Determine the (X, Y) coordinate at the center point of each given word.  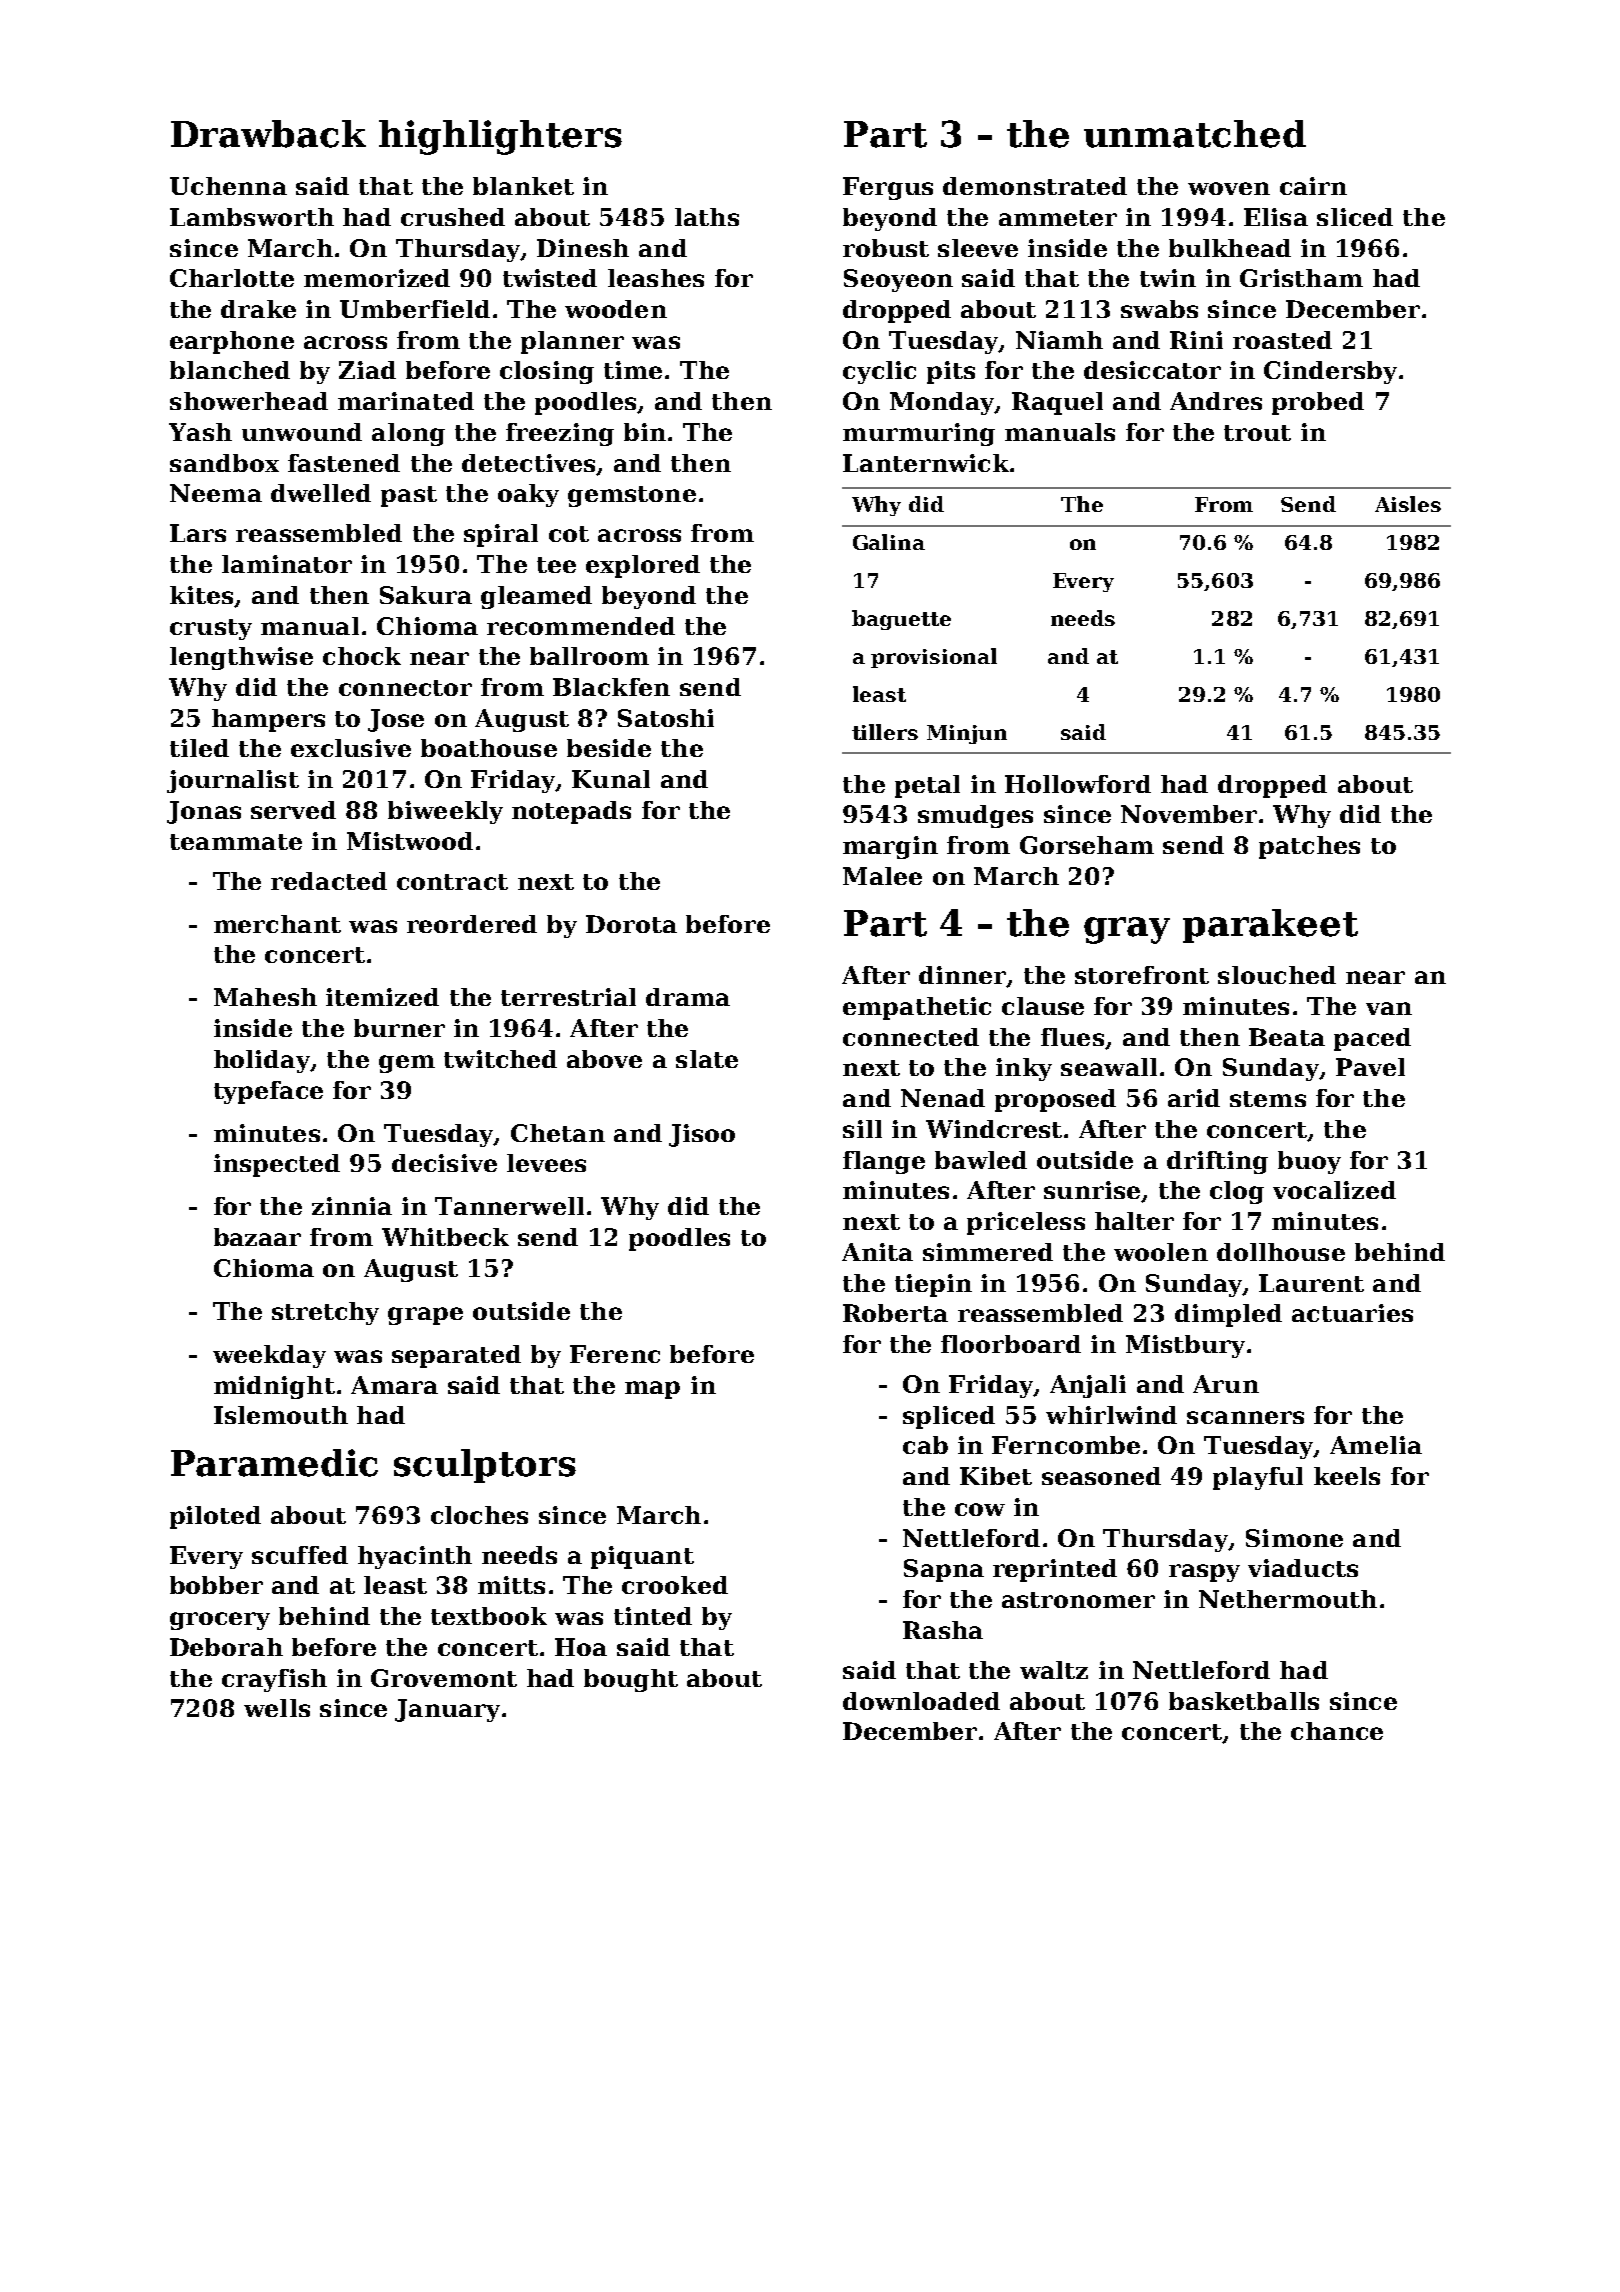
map (652, 1390)
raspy (1204, 1573)
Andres (1216, 401)
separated (456, 1356)
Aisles (1408, 504)
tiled (199, 748)
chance (1337, 1731)
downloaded (921, 1701)
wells (277, 1708)
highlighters (500, 137)
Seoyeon (898, 280)
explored (643, 566)
